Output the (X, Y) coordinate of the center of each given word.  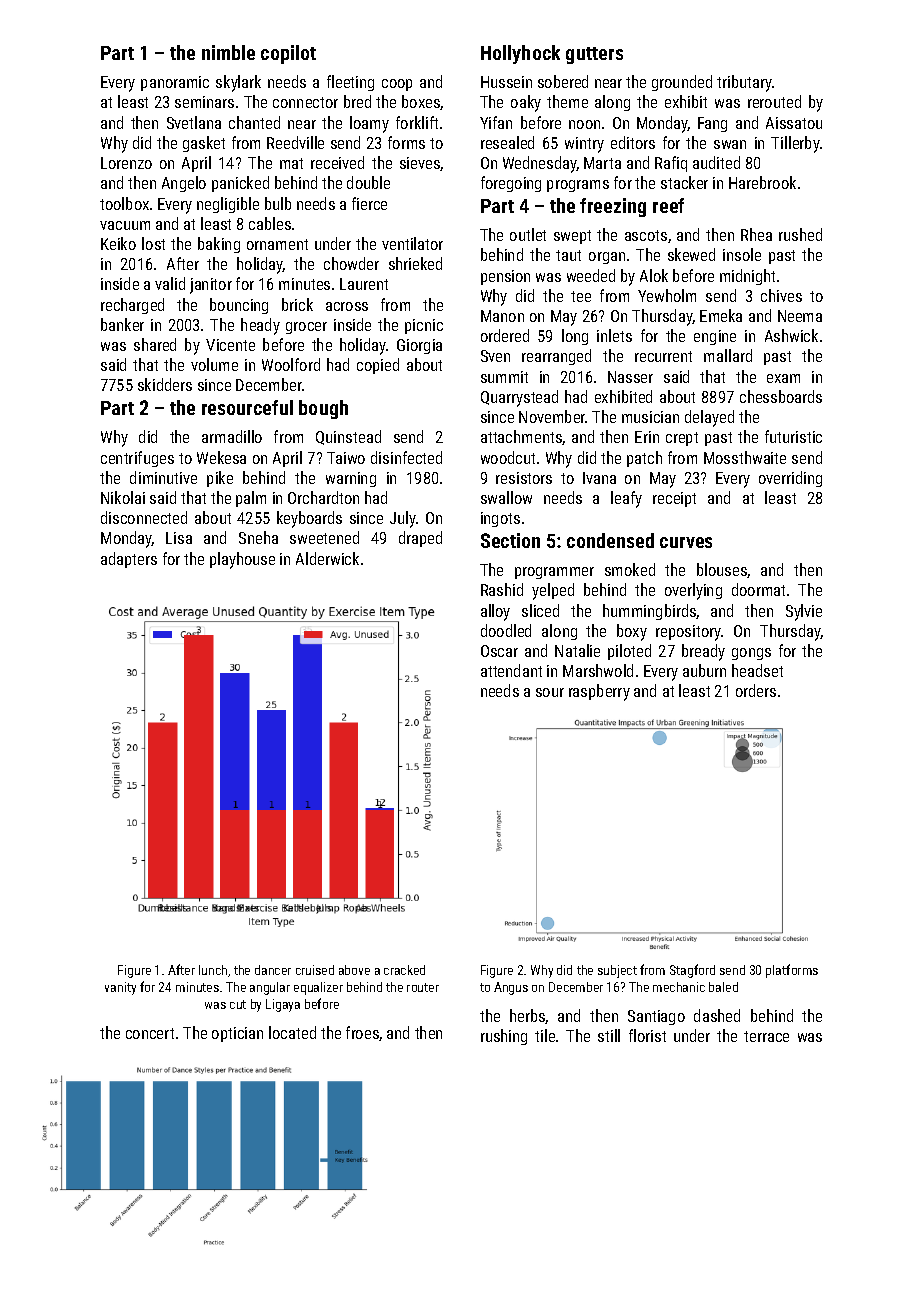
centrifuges (137, 459)
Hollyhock (520, 54)
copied (378, 366)
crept (682, 439)
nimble (228, 52)
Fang (712, 124)
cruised (315, 970)
